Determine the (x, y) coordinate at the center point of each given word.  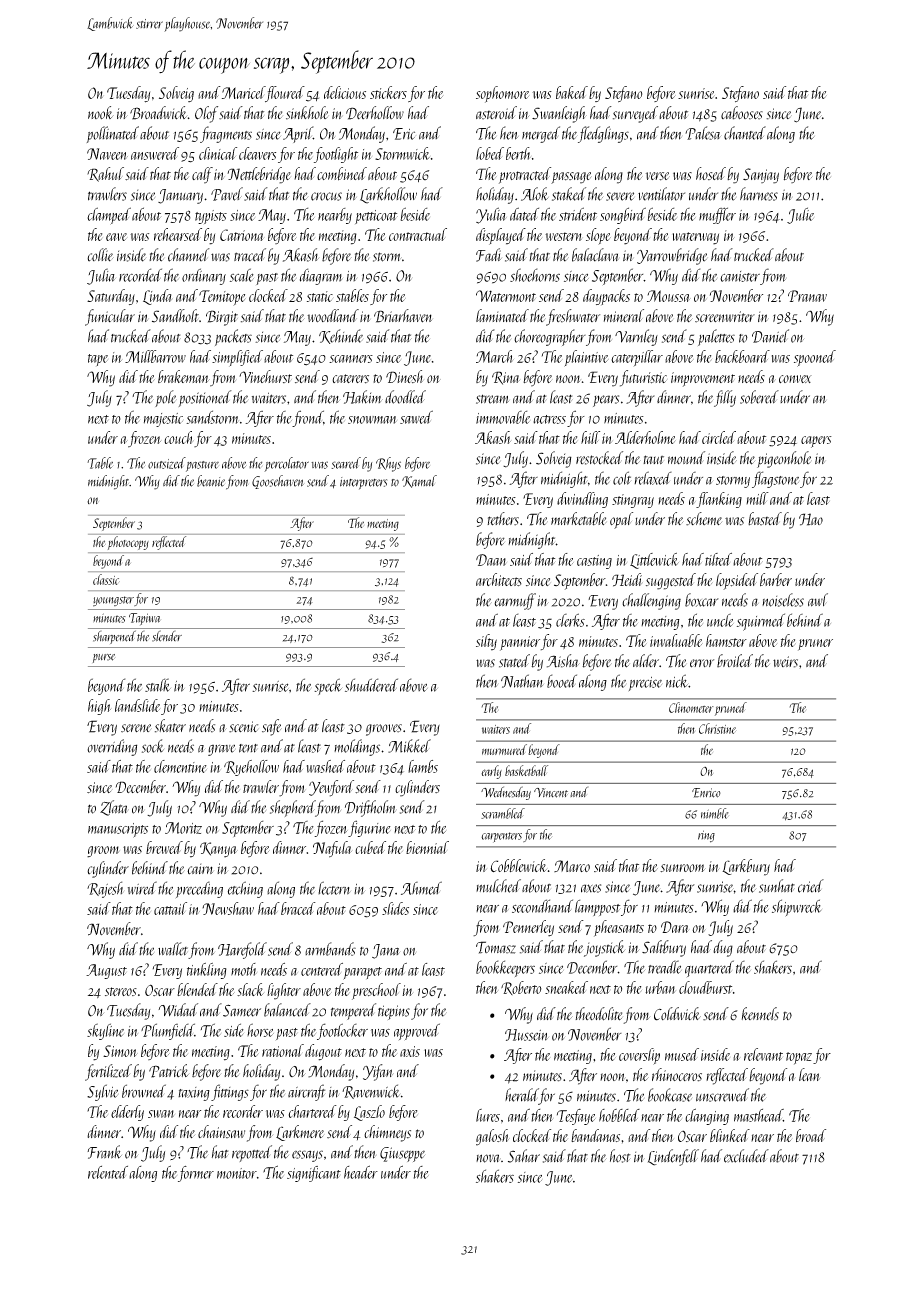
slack (250, 989)
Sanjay (761, 176)
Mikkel (409, 746)
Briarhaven (403, 316)
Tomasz (496, 947)
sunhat (777, 886)
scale (242, 275)
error (702, 663)
